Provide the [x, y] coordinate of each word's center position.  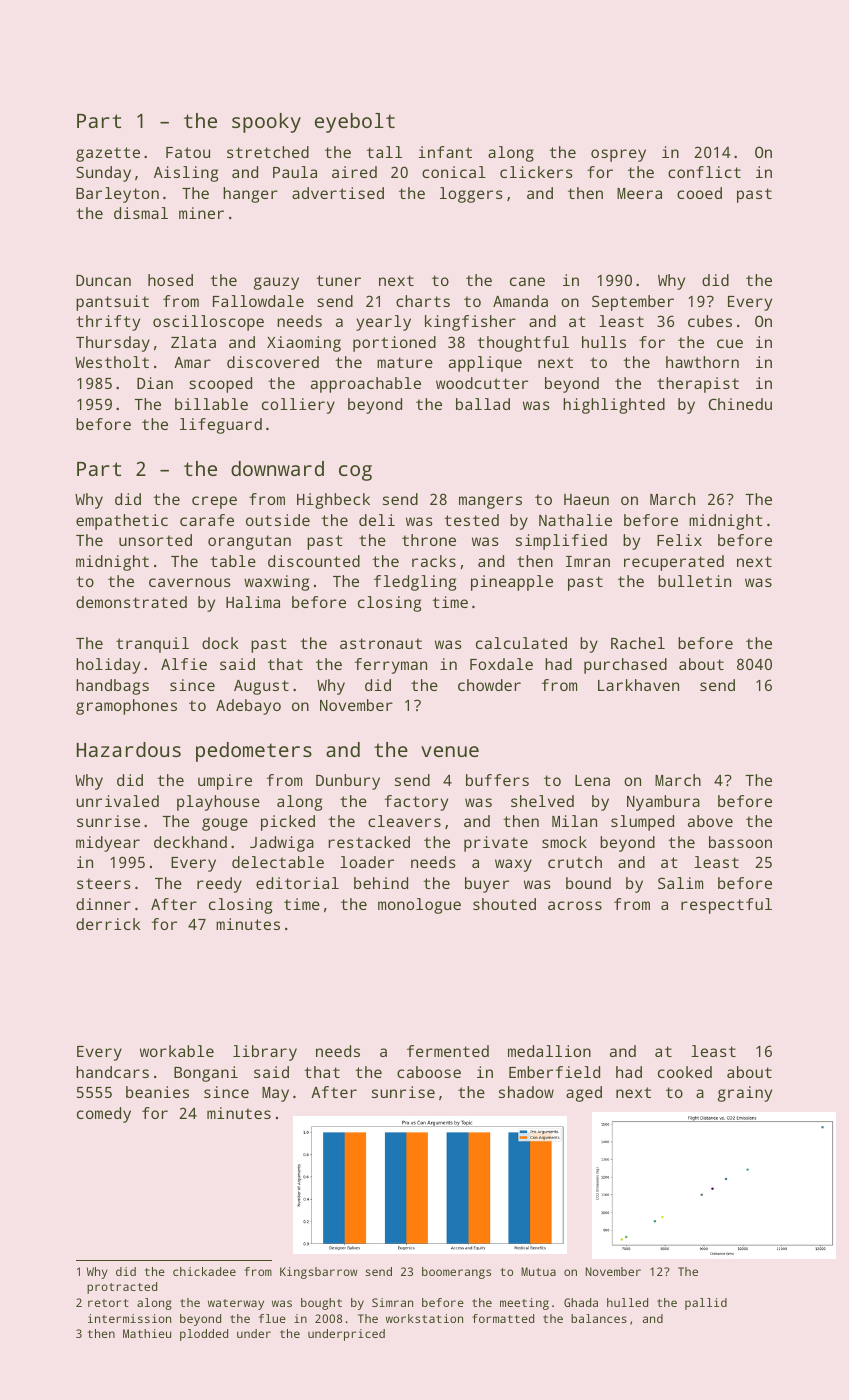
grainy [745, 1094]
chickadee [204, 1271]
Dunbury [348, 782]
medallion [549, 1051]
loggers [471, 195]
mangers [490, 502]
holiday [108, 666]
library [265, 1053]
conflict [704, 172]
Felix [679, 540]
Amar [192, 362]
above [710, 821]
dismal [141, 213]
